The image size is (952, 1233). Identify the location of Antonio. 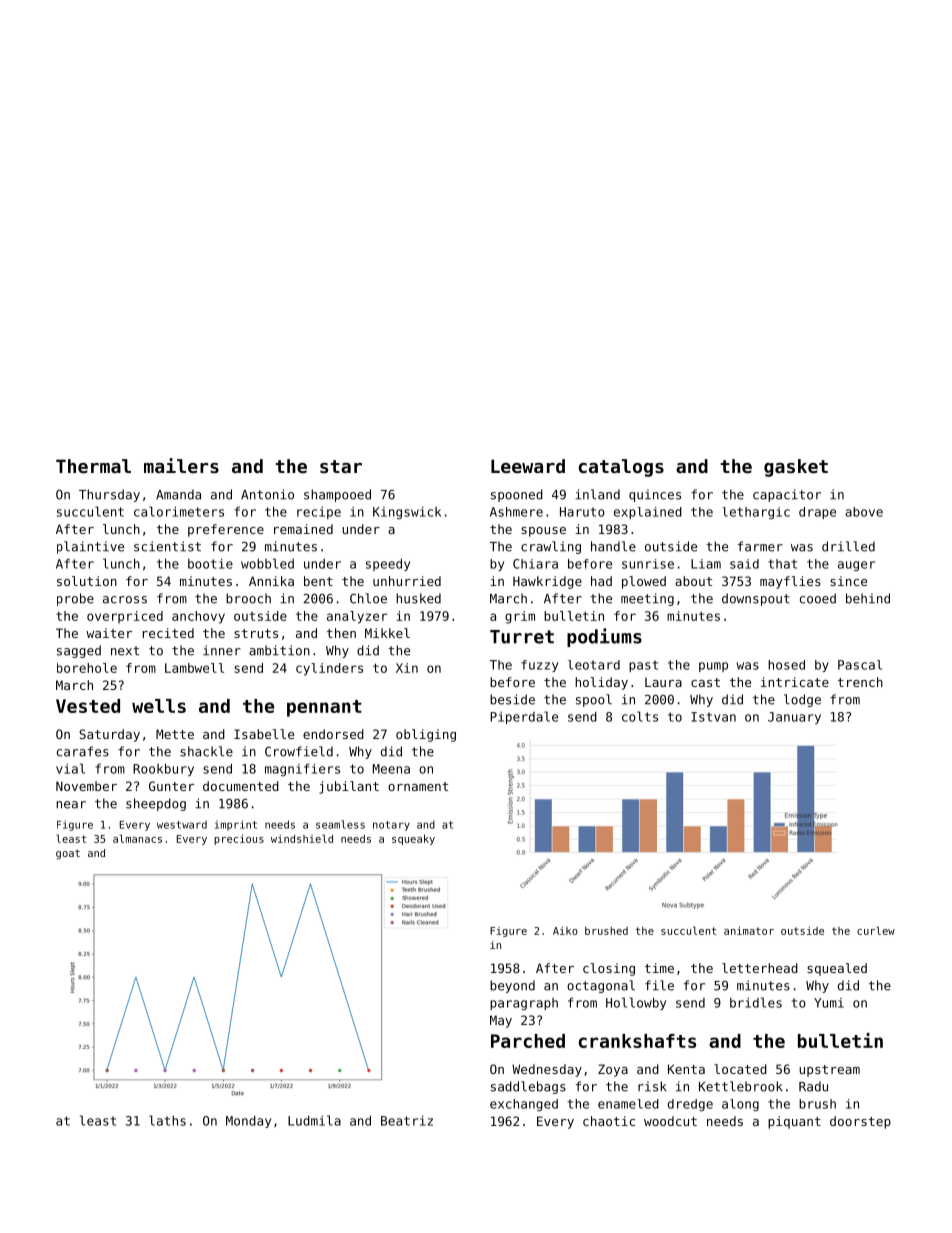
(267, 494).
